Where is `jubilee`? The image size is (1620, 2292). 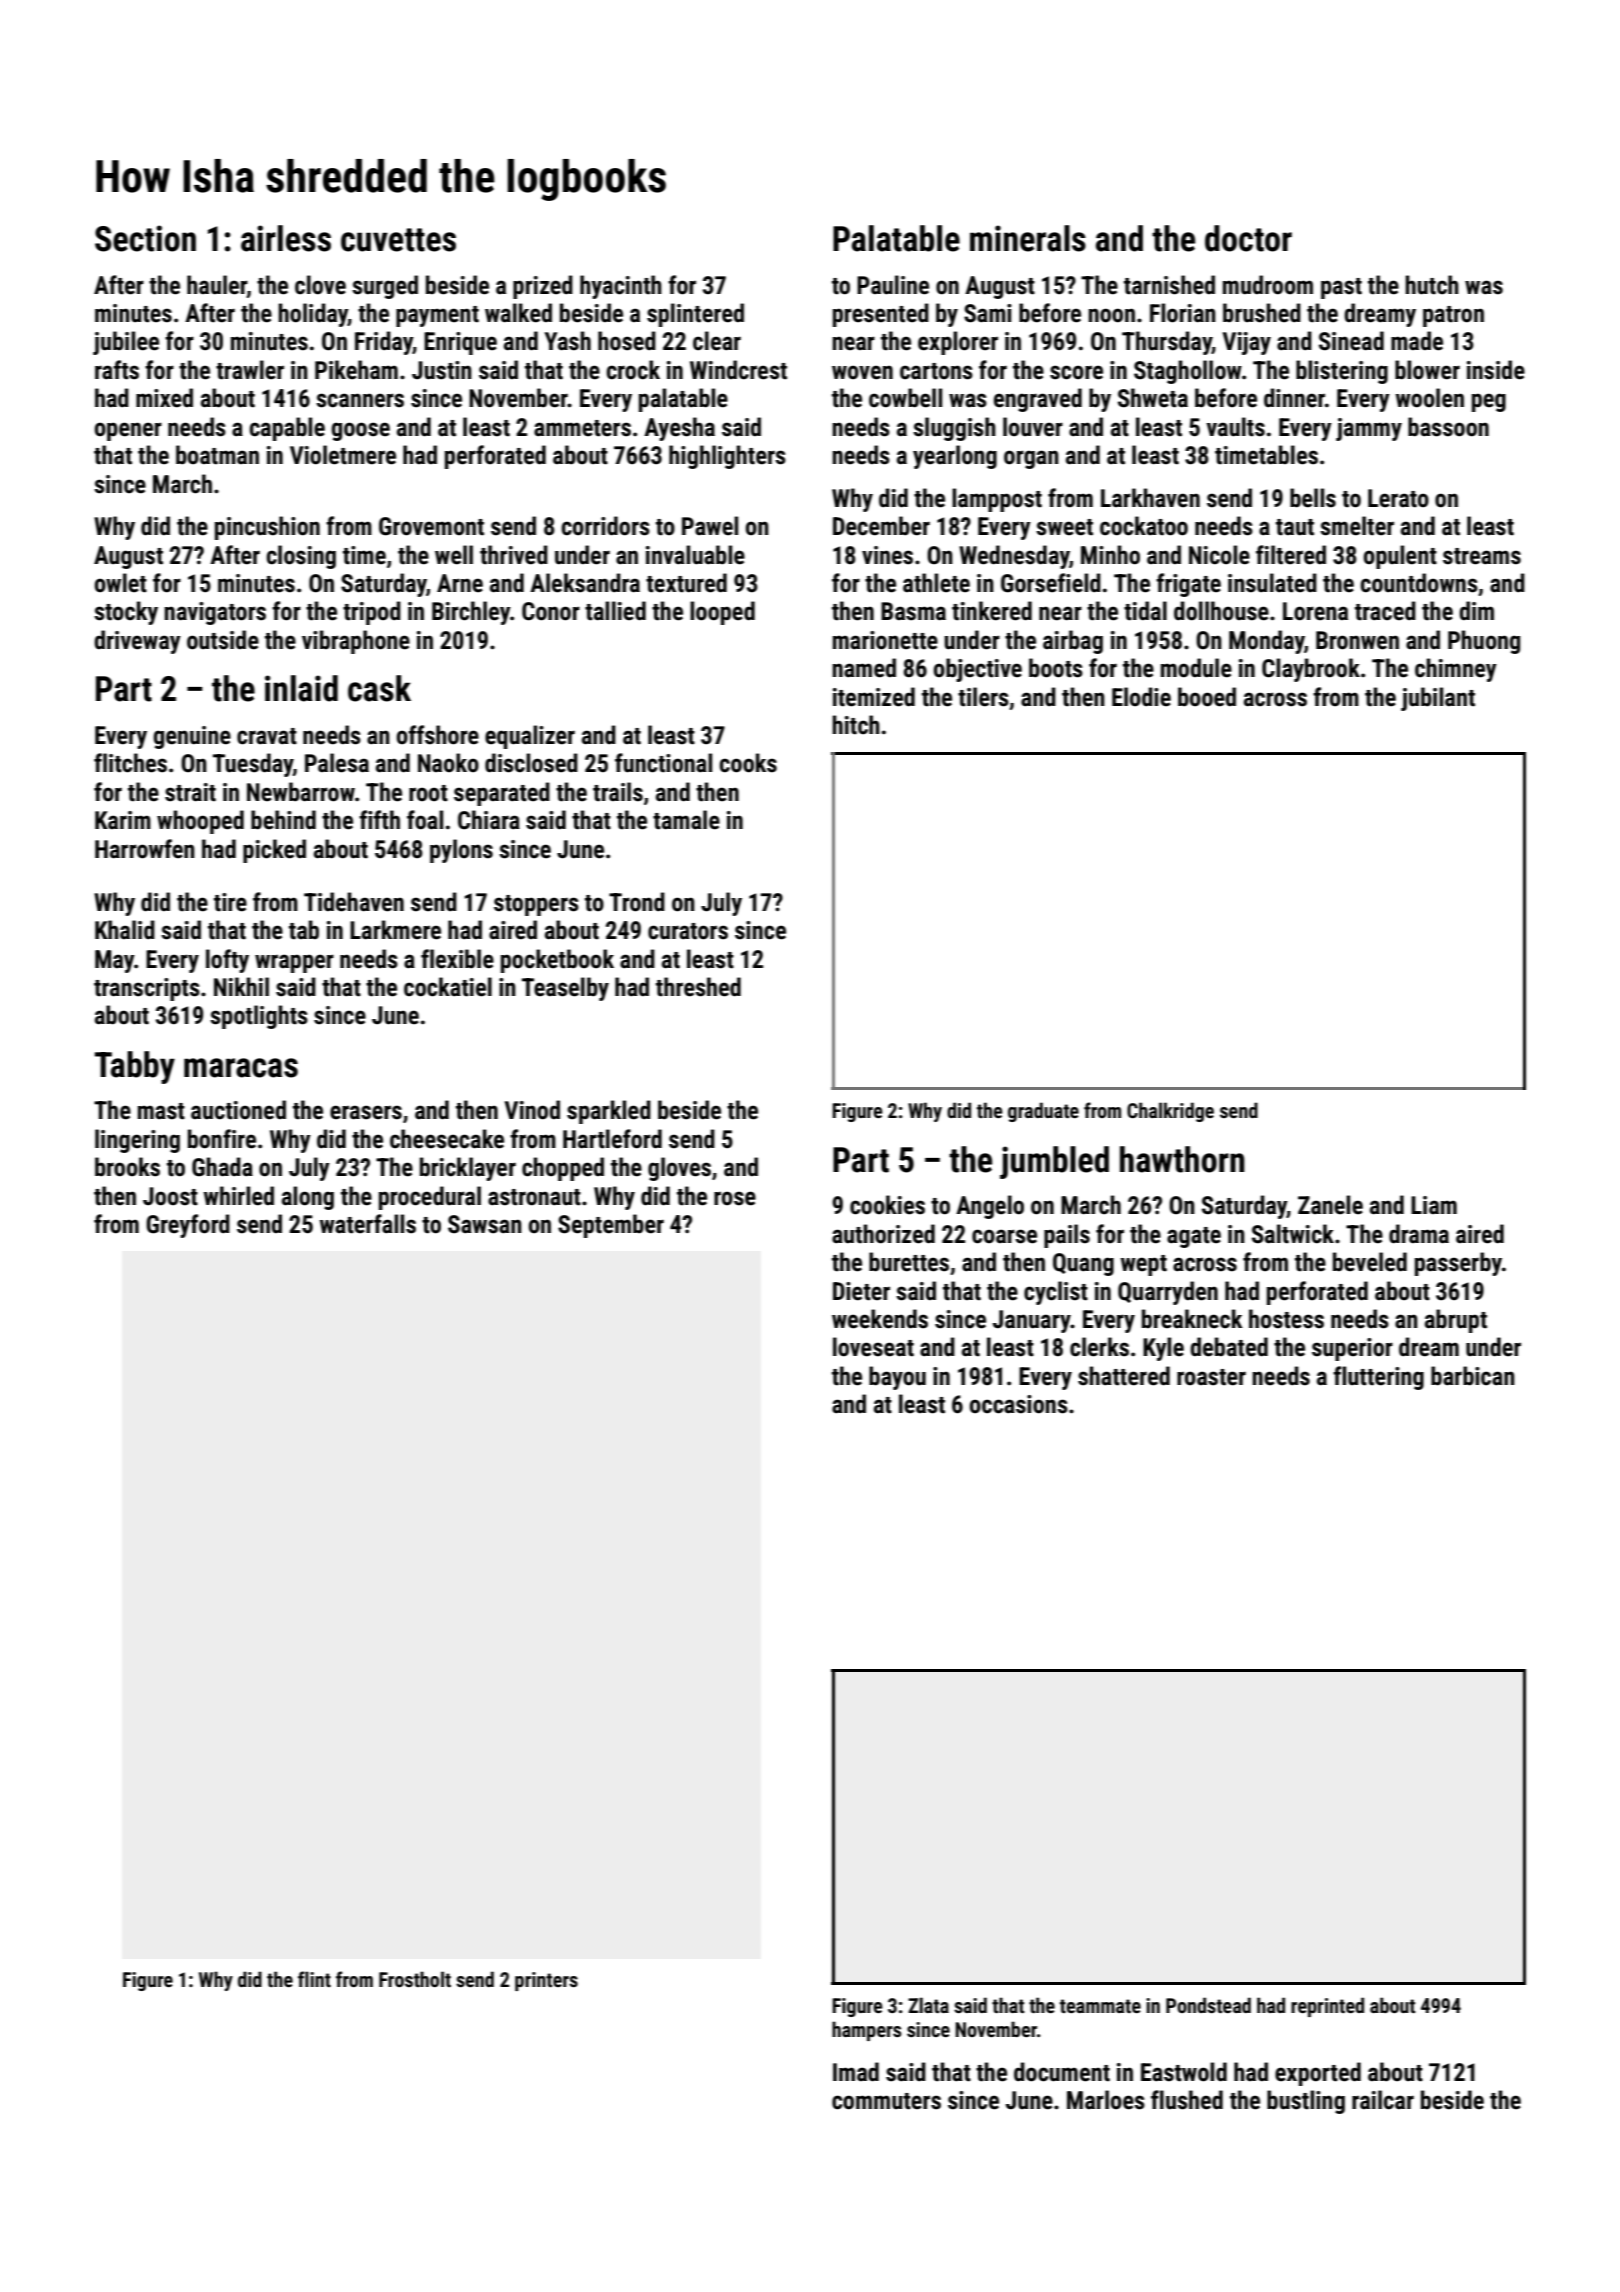 jubilee is located at coordinates (126, 343).
